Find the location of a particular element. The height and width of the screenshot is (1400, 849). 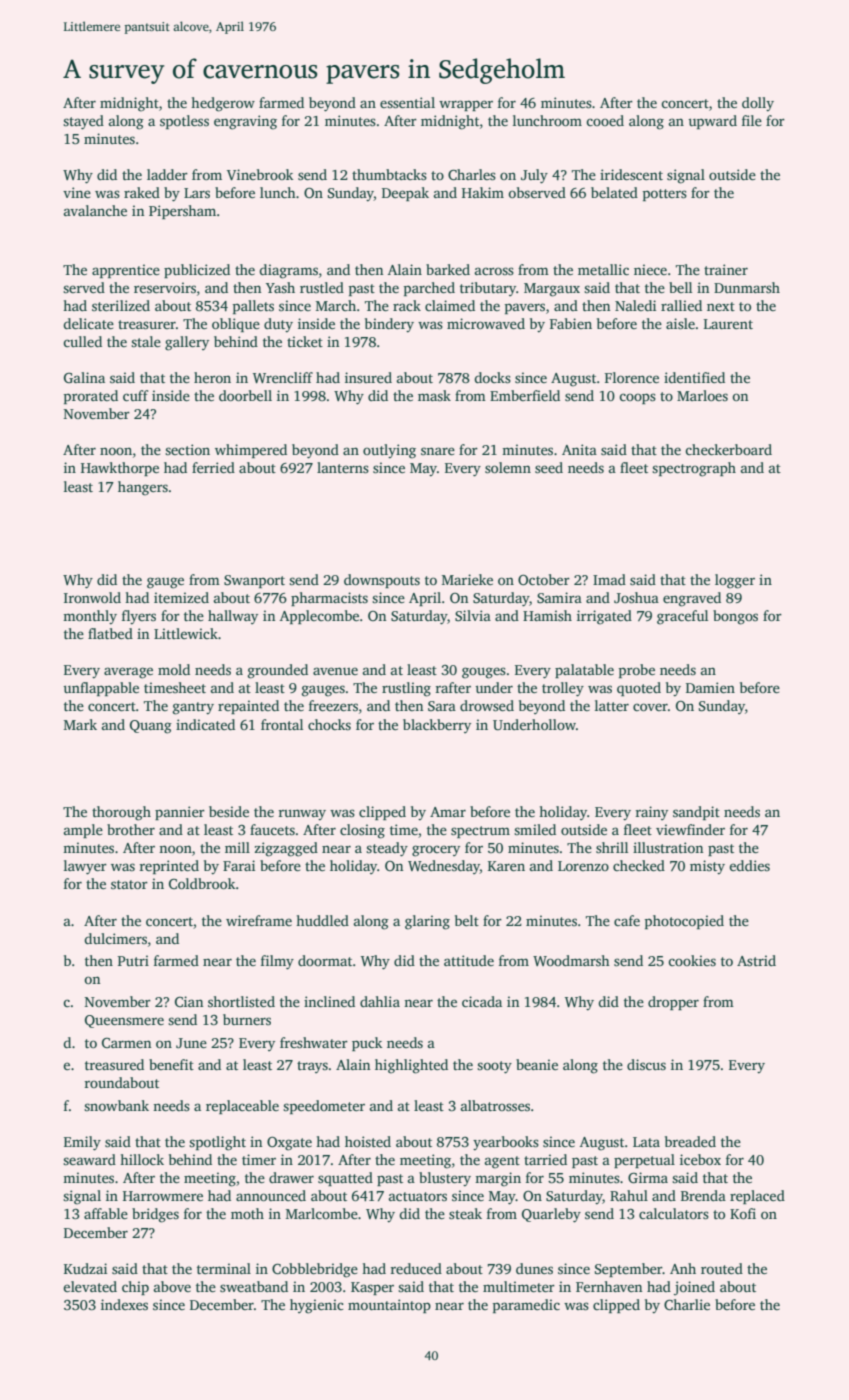

indexes is located at coordinates (124, 1304).
